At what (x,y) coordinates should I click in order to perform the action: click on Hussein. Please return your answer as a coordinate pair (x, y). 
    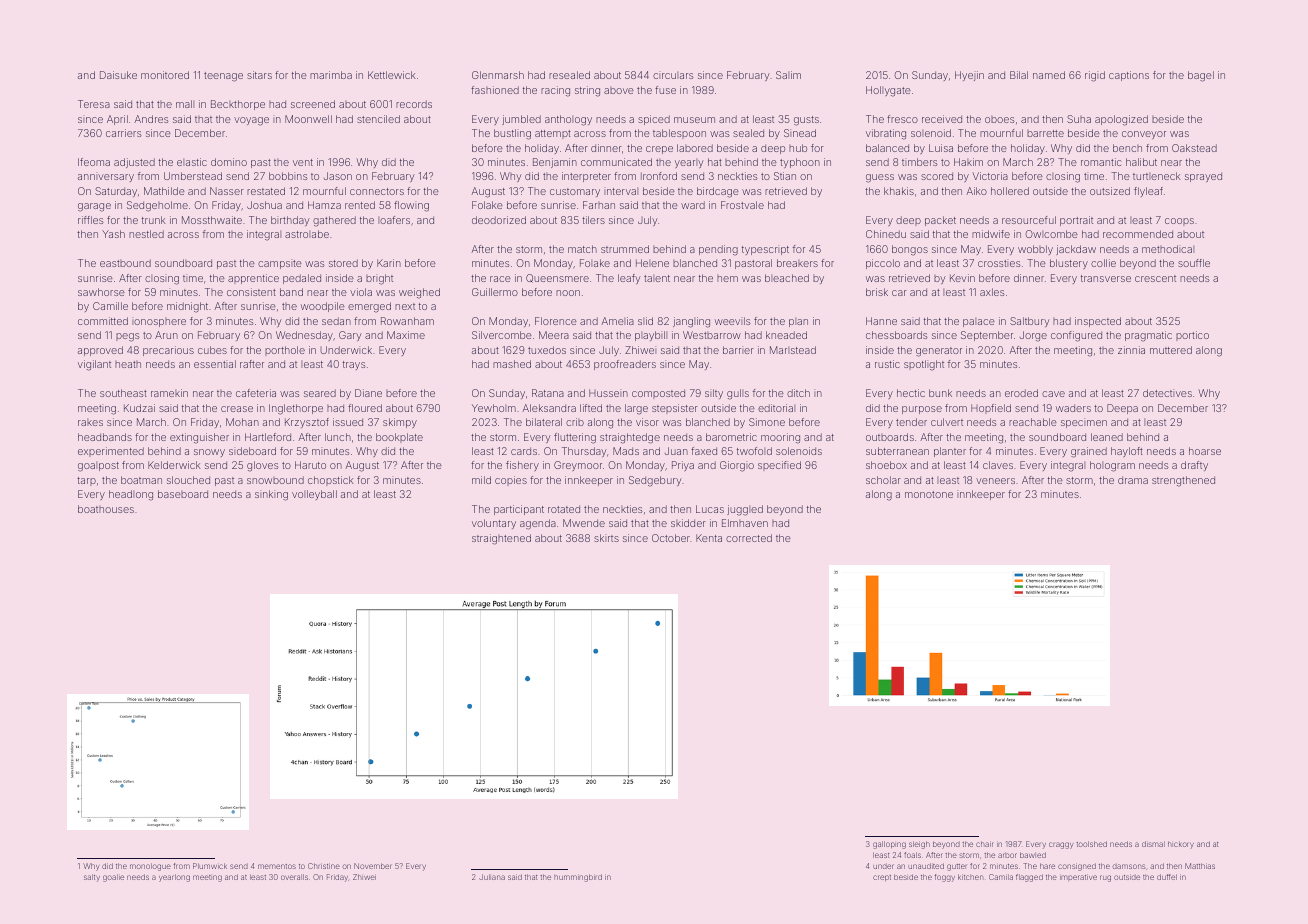
    Looking at the image, I should click on (608, 393).
